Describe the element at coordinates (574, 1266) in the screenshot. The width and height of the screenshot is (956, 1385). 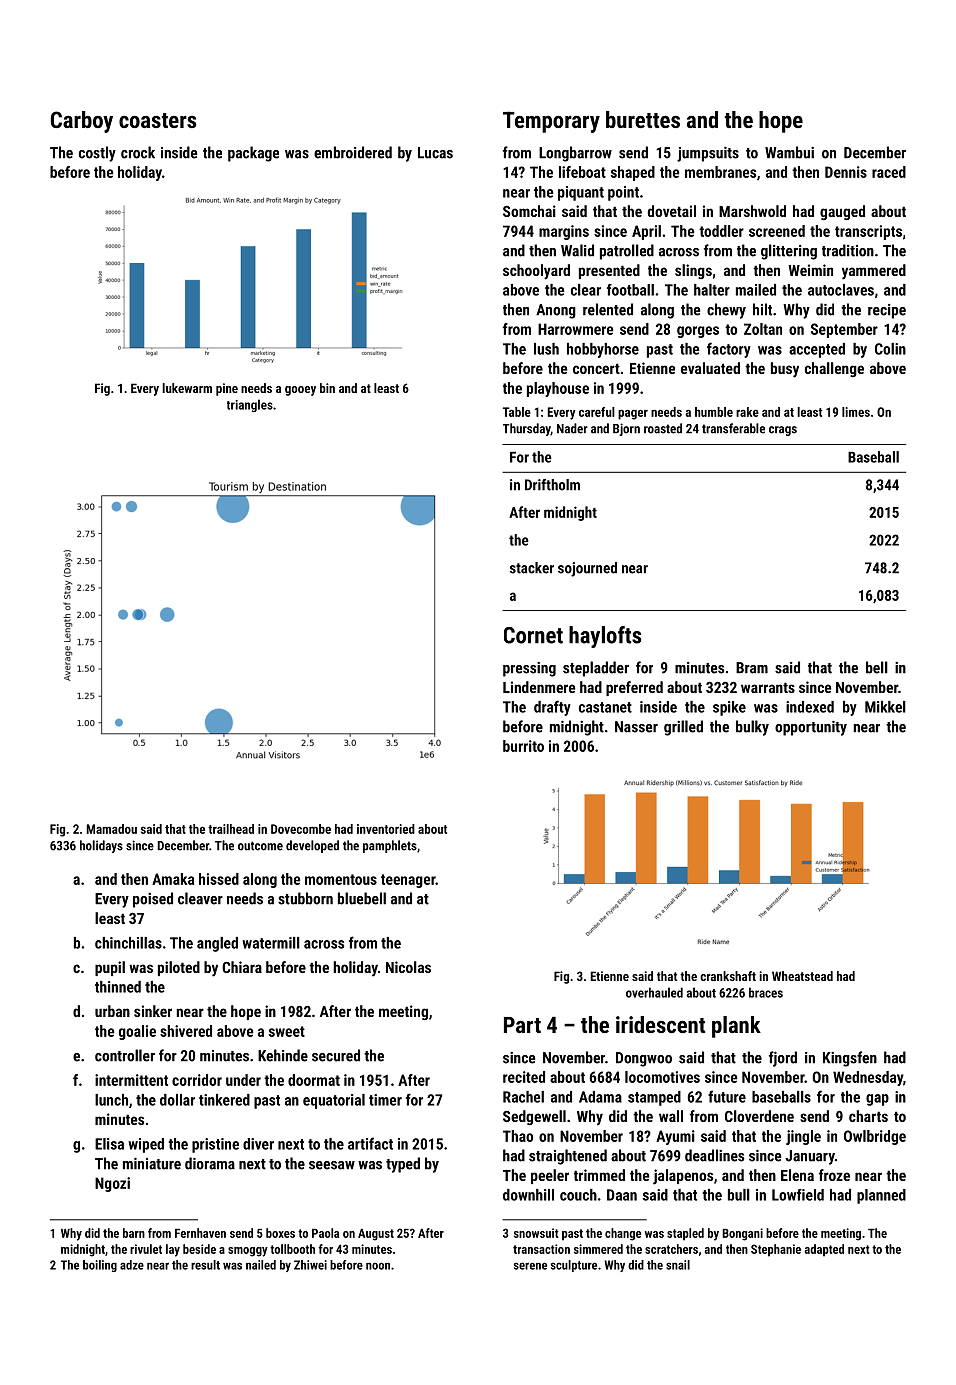
I see `sculpture` at that location.
